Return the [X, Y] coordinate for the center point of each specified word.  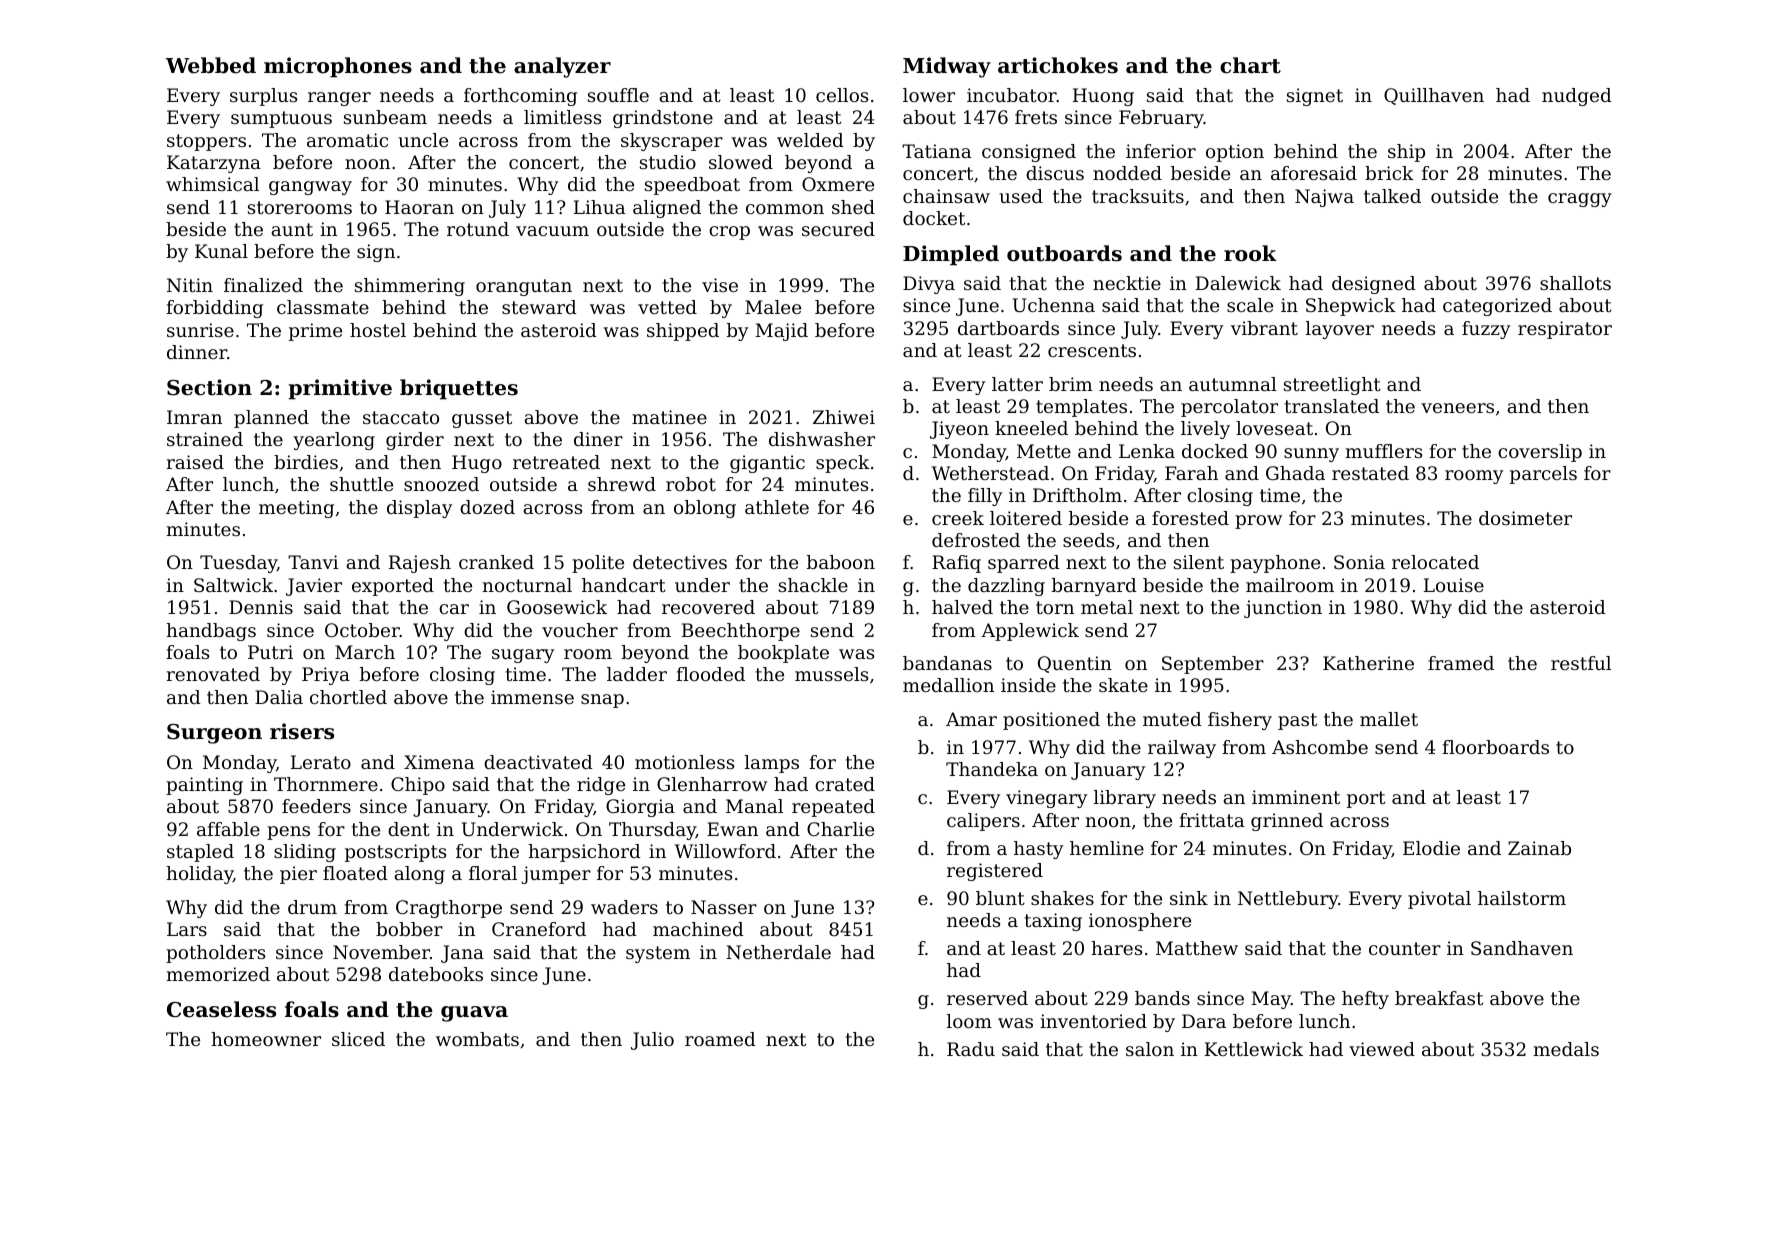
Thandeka [992, 769]
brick [1389, 173]
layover [1340, 330]
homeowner [266, 1039]
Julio [652, 1041]
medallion [948, 685]
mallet [1389, 719]
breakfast [1439, 998]
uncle [423, 140]
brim [1071, 384]
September [1213, 665]
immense [532, 697]
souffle [618, 95]
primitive [340, 389]
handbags [211, 632]
